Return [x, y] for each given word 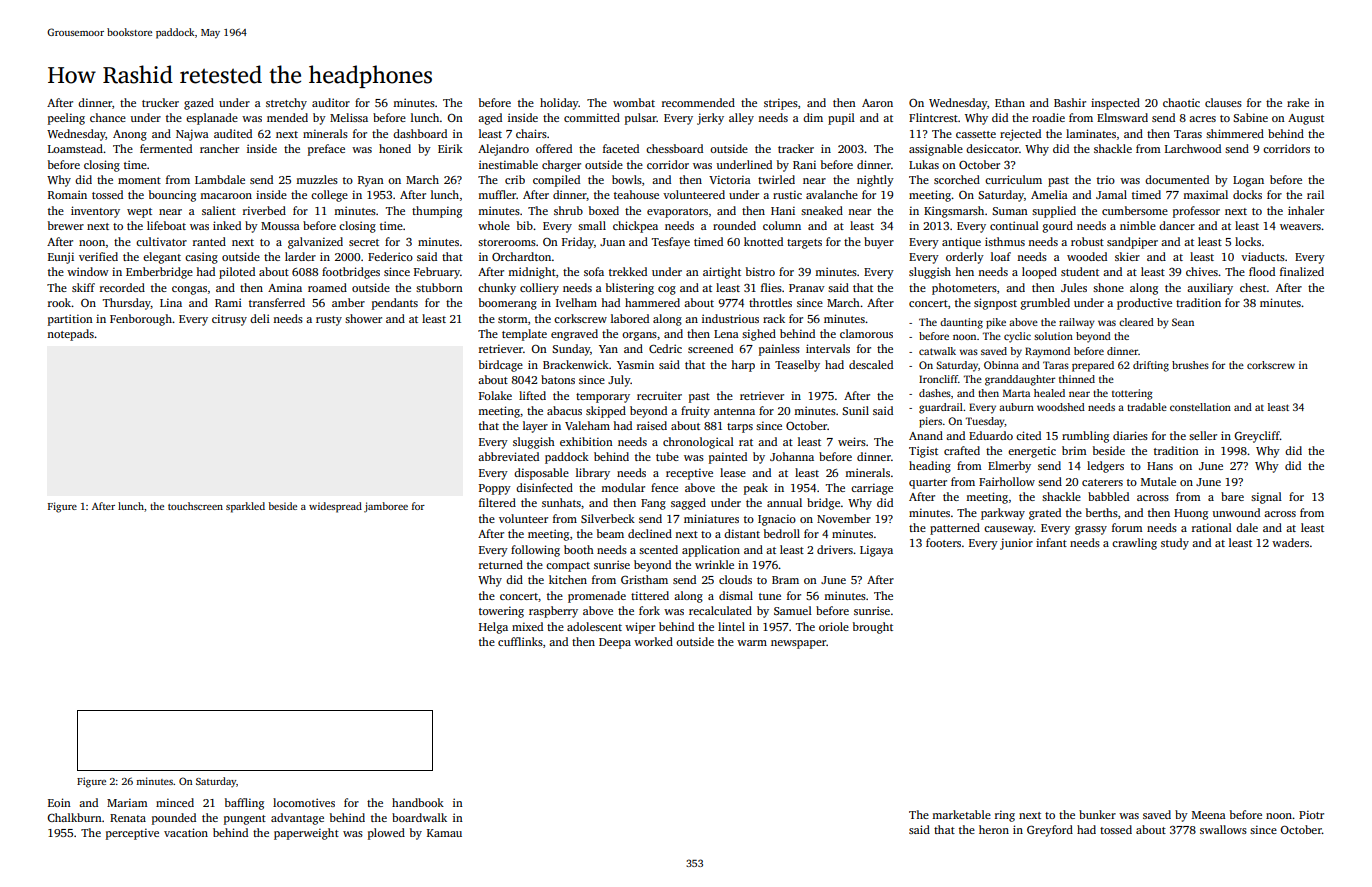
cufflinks [520, 641]
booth [579, 549]
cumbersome [1135, 210]
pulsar [641, 119]
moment [139, 180]
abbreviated [508, 456]
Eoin [59, 802]
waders [1290, 542]
